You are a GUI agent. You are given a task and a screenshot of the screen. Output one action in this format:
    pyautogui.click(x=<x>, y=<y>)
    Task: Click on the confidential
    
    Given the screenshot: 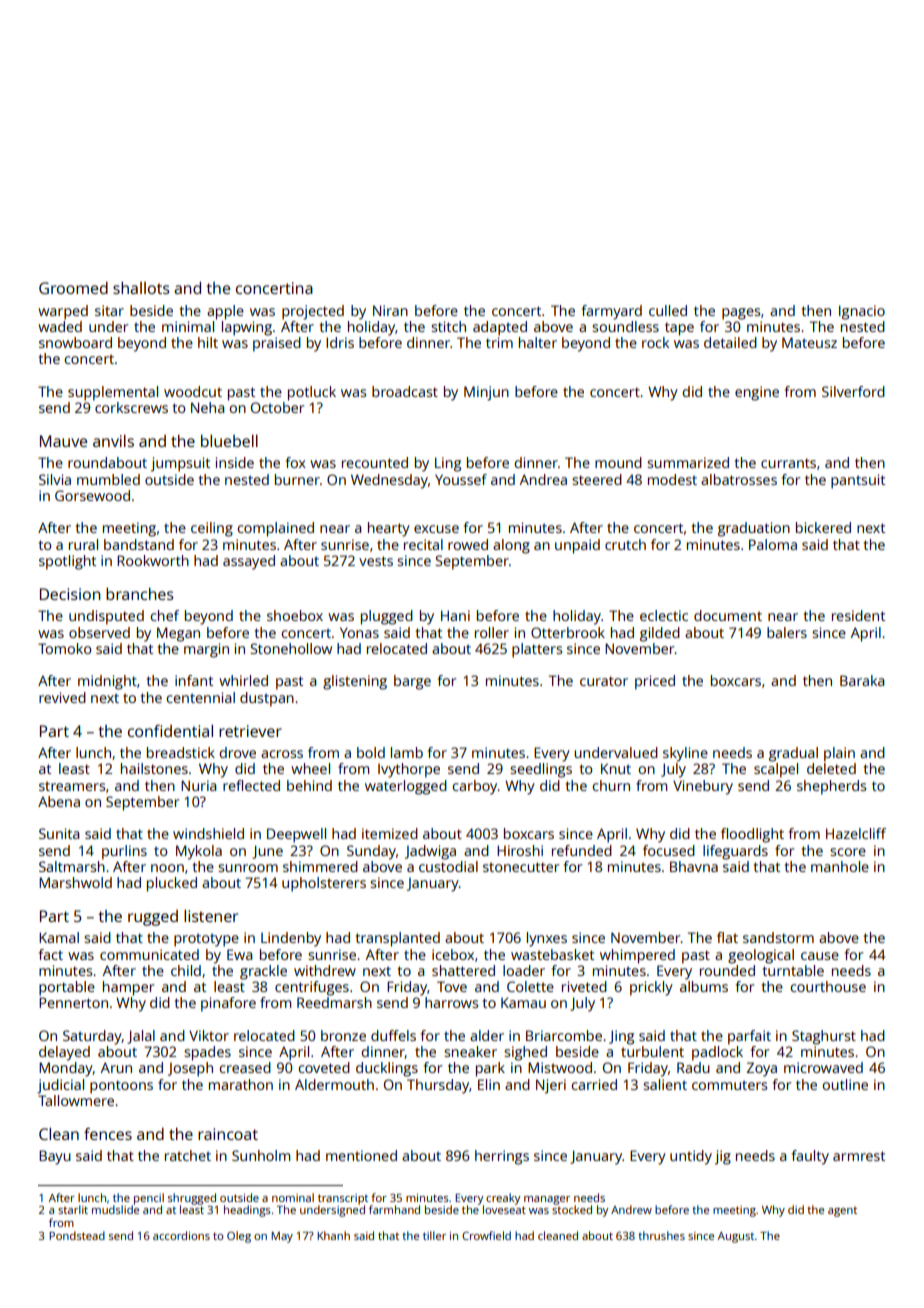 What is the action you would take?
    pyautogui.click(x=170, y=731)
